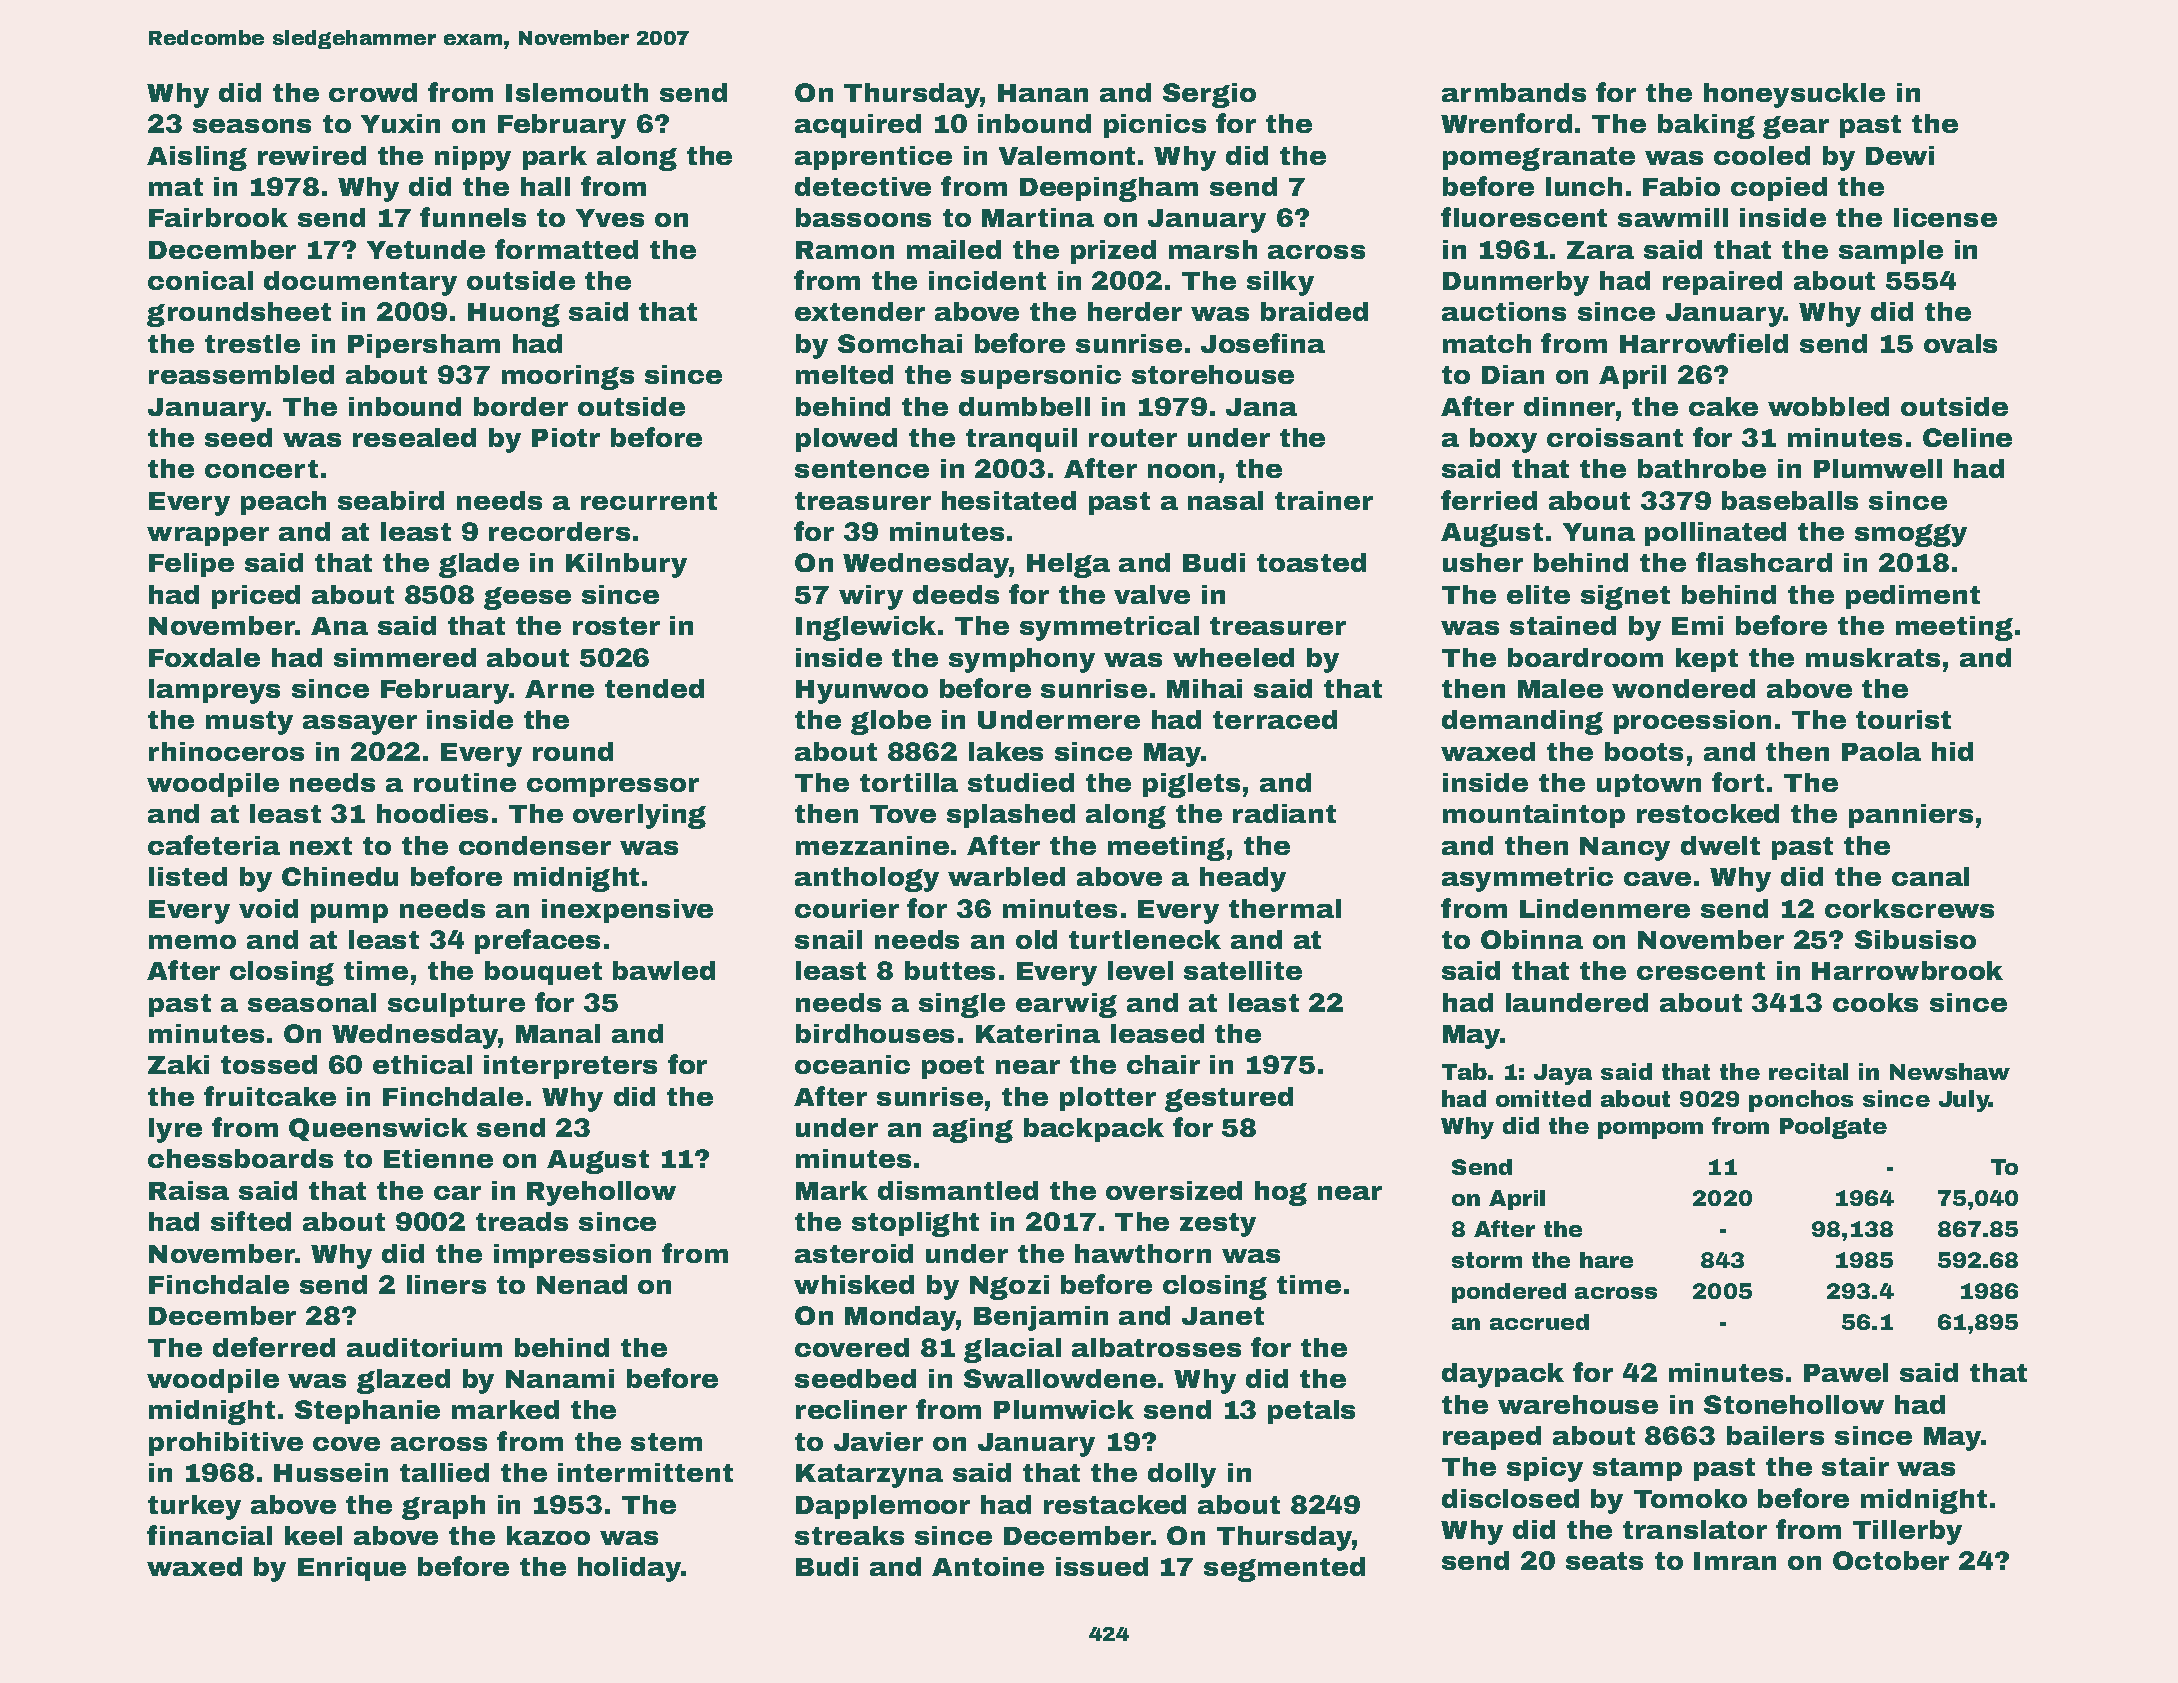  I want to click on bathrobe, so click(1702, 468).
